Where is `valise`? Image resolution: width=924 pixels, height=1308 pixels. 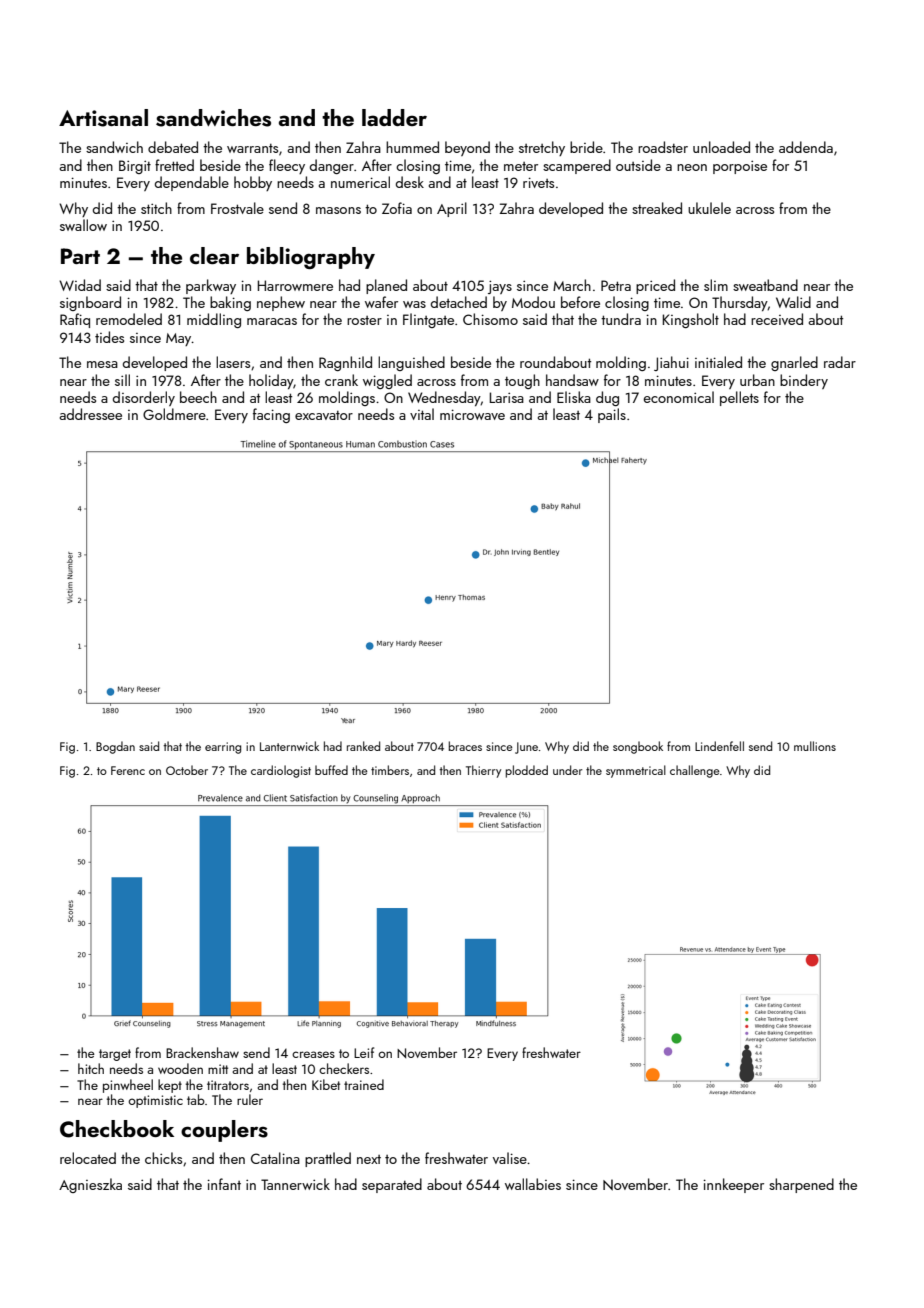 valise is located at coordinates (510, 1158).
